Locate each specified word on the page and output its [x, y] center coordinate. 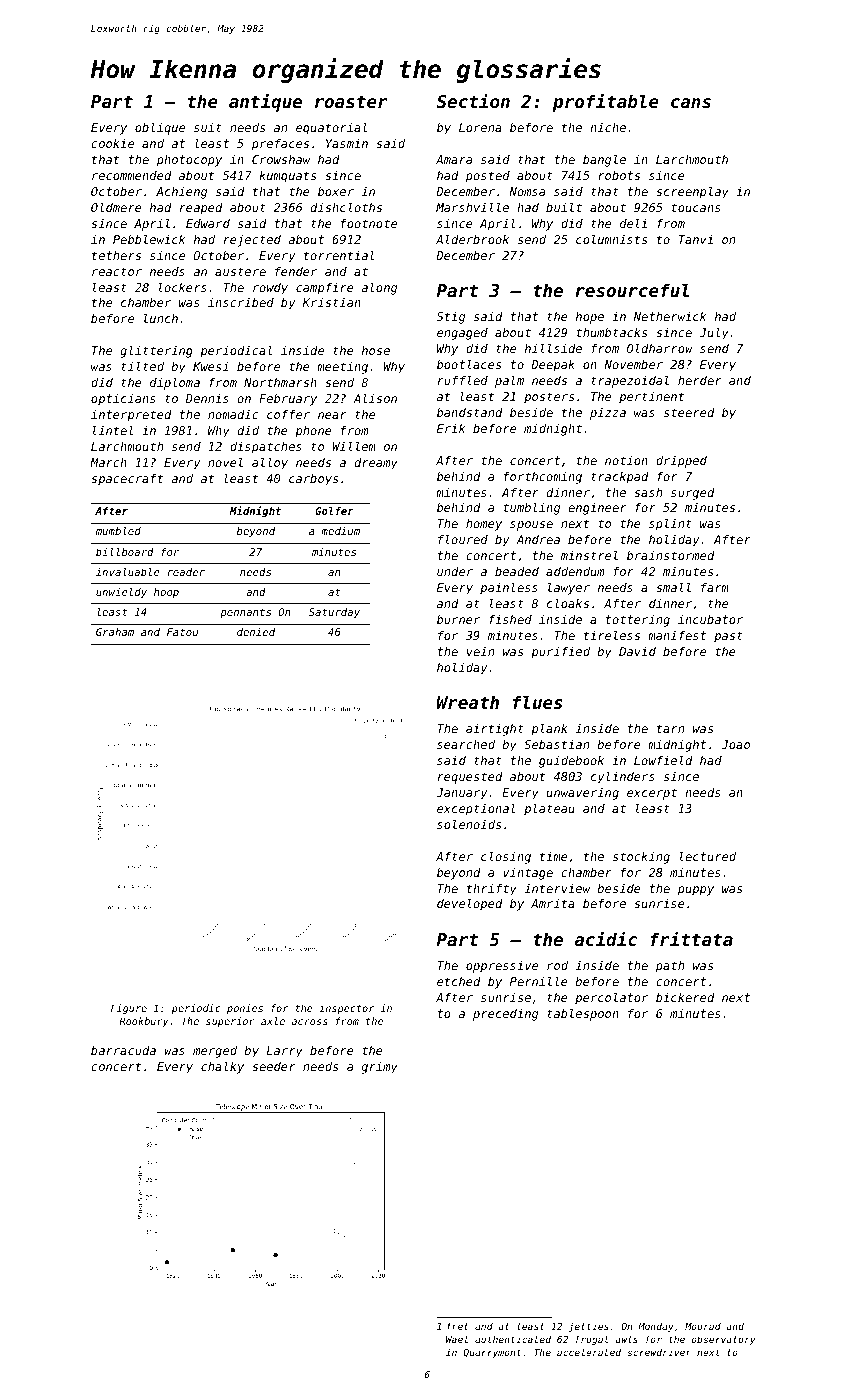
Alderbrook [472, 239]
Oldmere [116, 207]
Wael [457, 1339]
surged [693, 494]
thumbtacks [611, 332]
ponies [245, 1009]
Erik [451, 428]
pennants [245, 613]
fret [457, 1326]
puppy [696, 891]
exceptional [476, 809]
